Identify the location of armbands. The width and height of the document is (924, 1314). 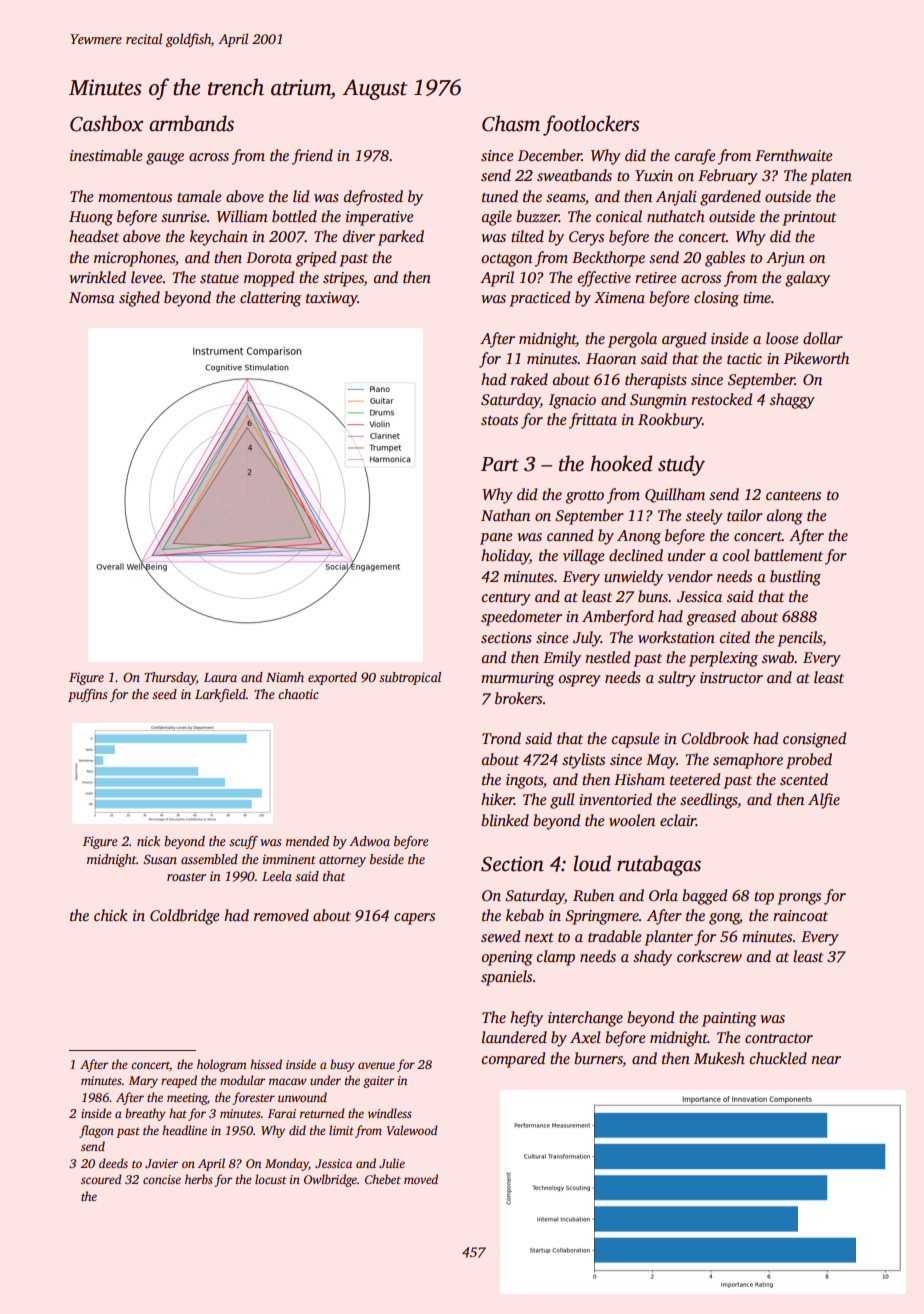
(191, 123).
